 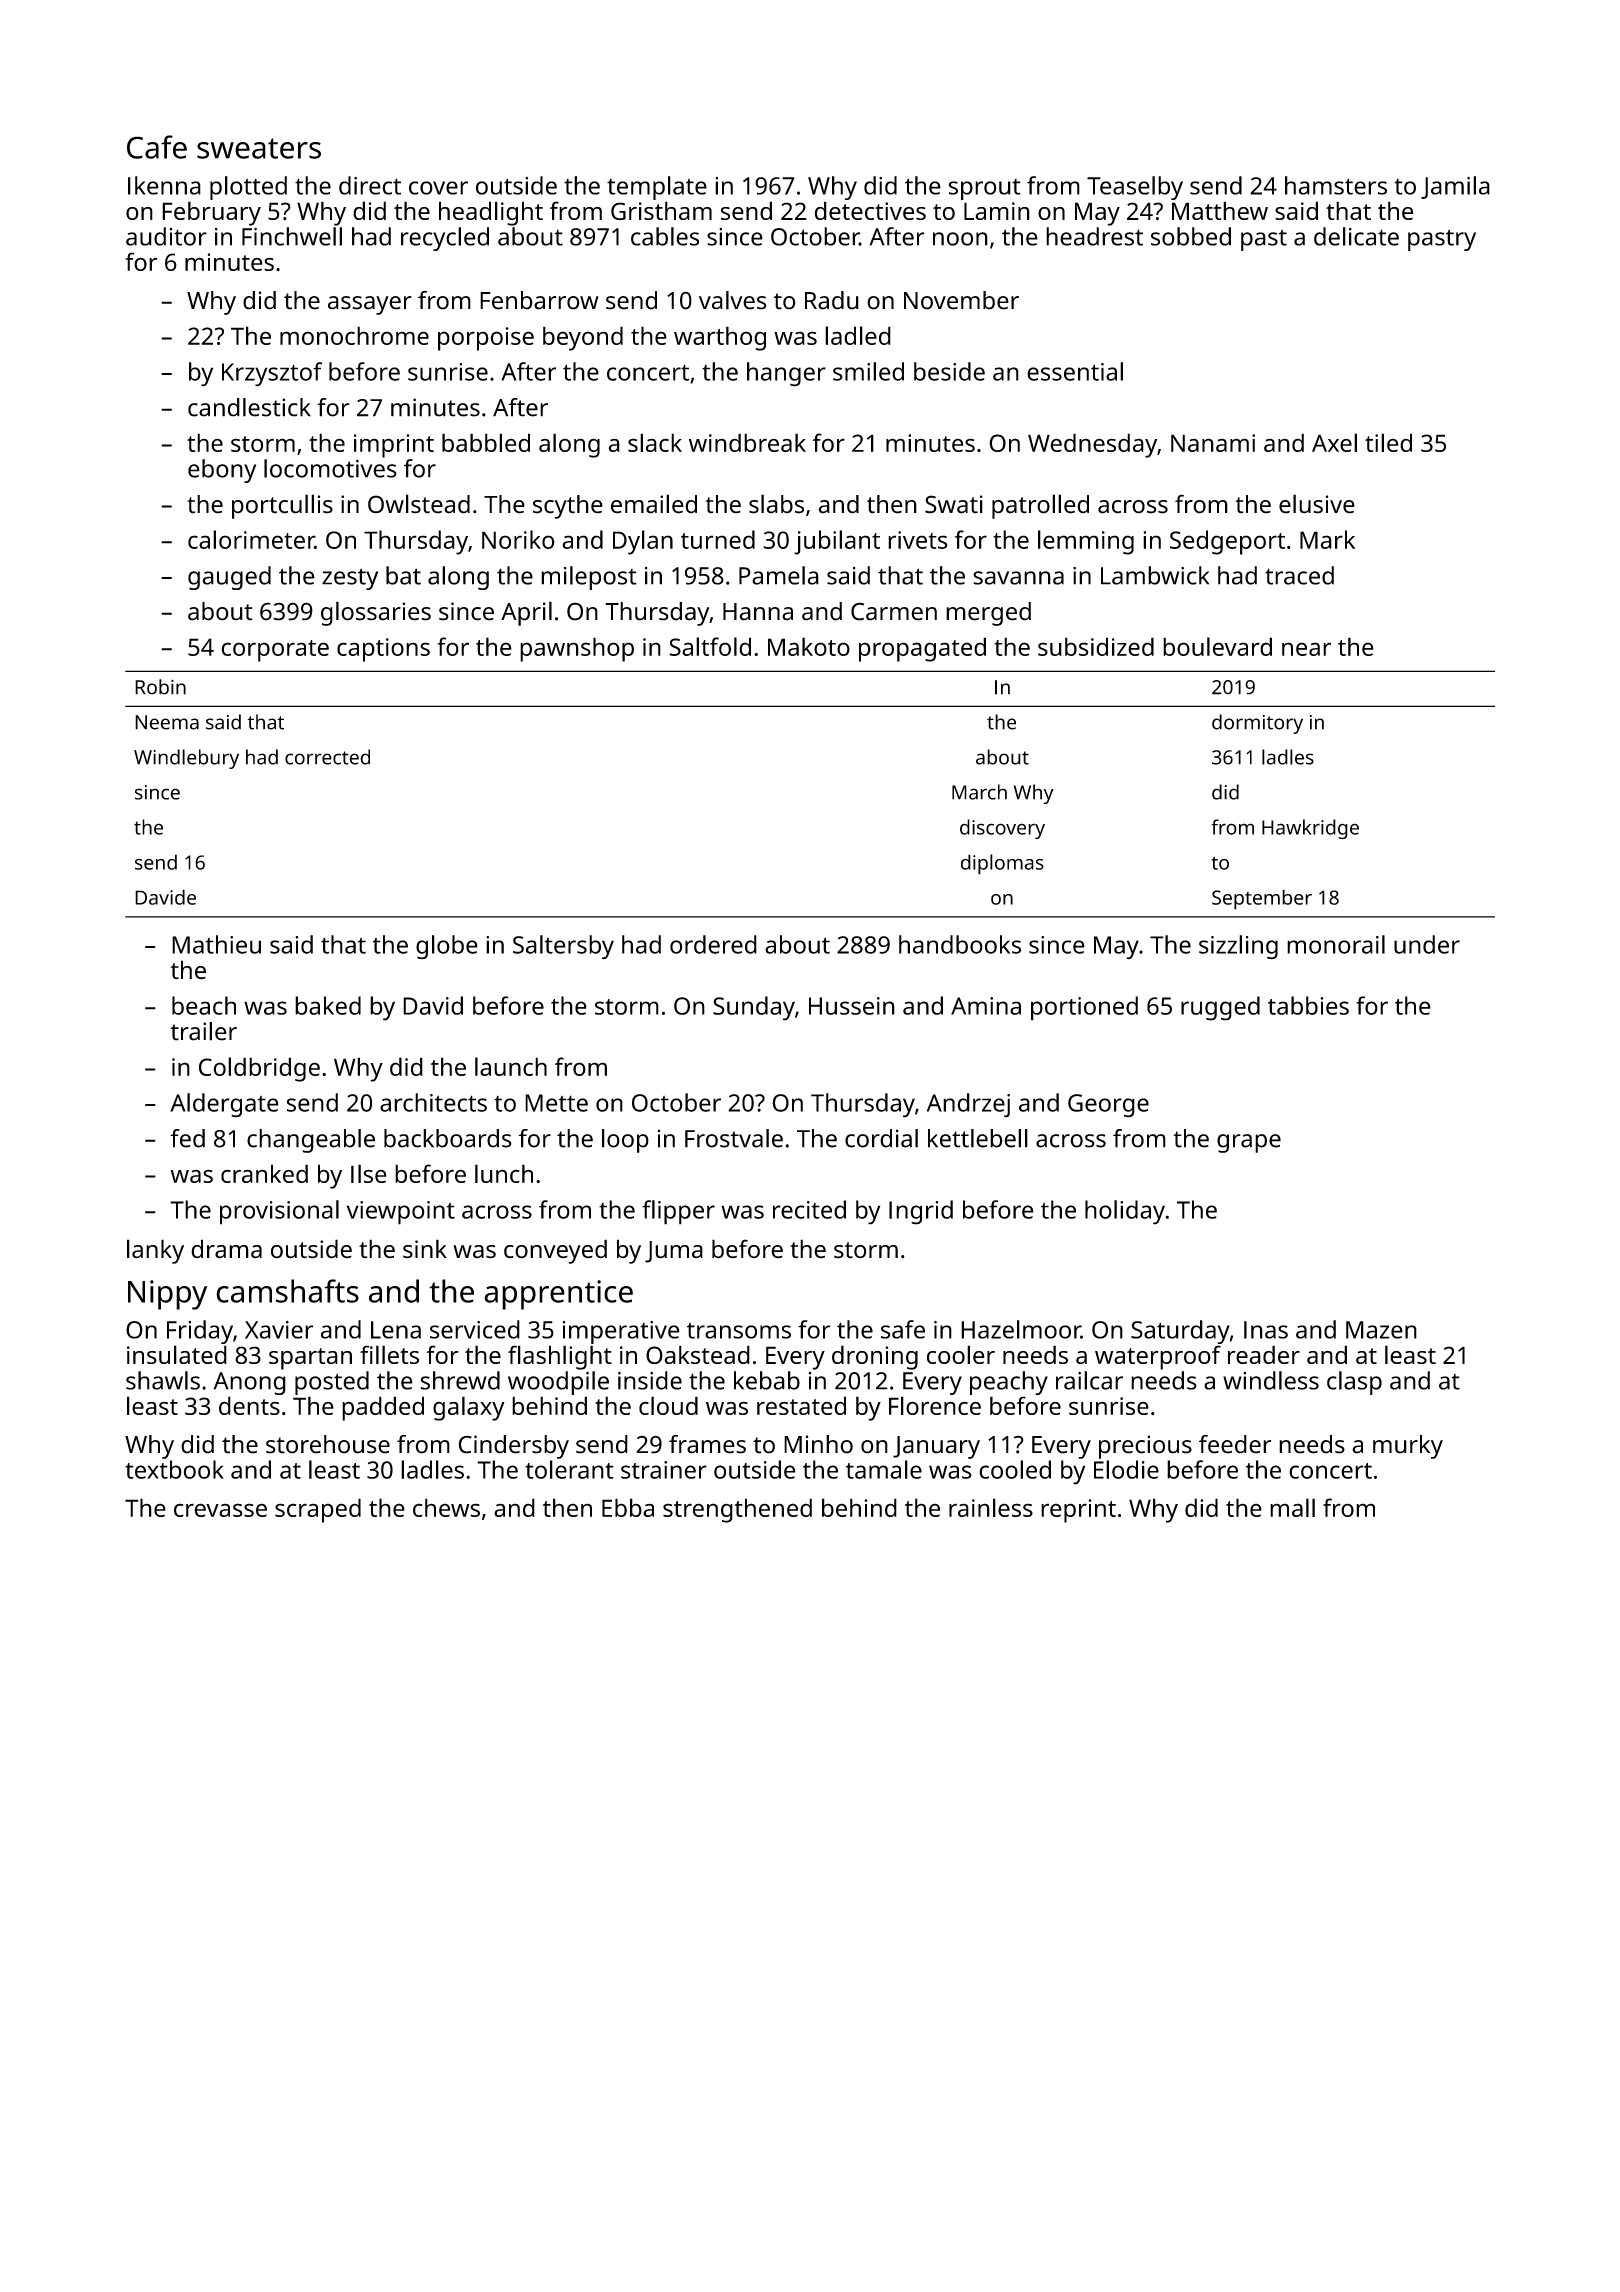 I want to click on template, so click(x=657, y=188).
